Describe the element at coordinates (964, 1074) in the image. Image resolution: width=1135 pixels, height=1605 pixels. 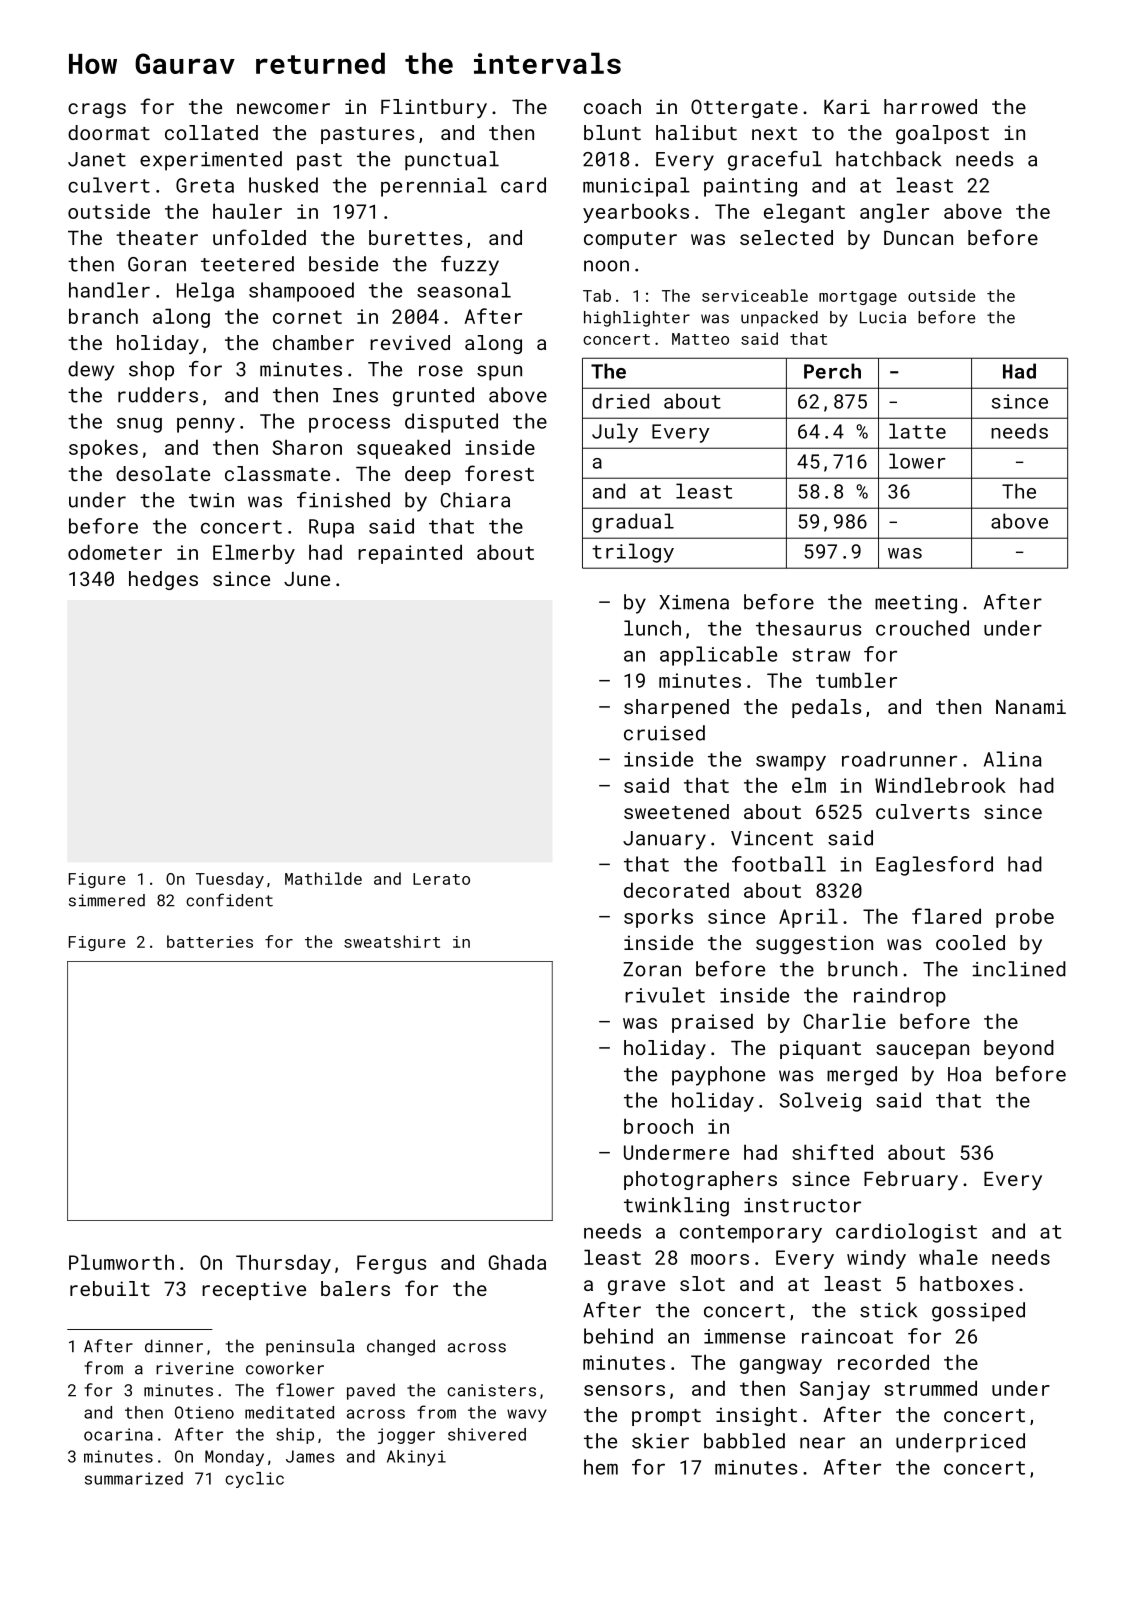
I see `Hoa` at that location.
